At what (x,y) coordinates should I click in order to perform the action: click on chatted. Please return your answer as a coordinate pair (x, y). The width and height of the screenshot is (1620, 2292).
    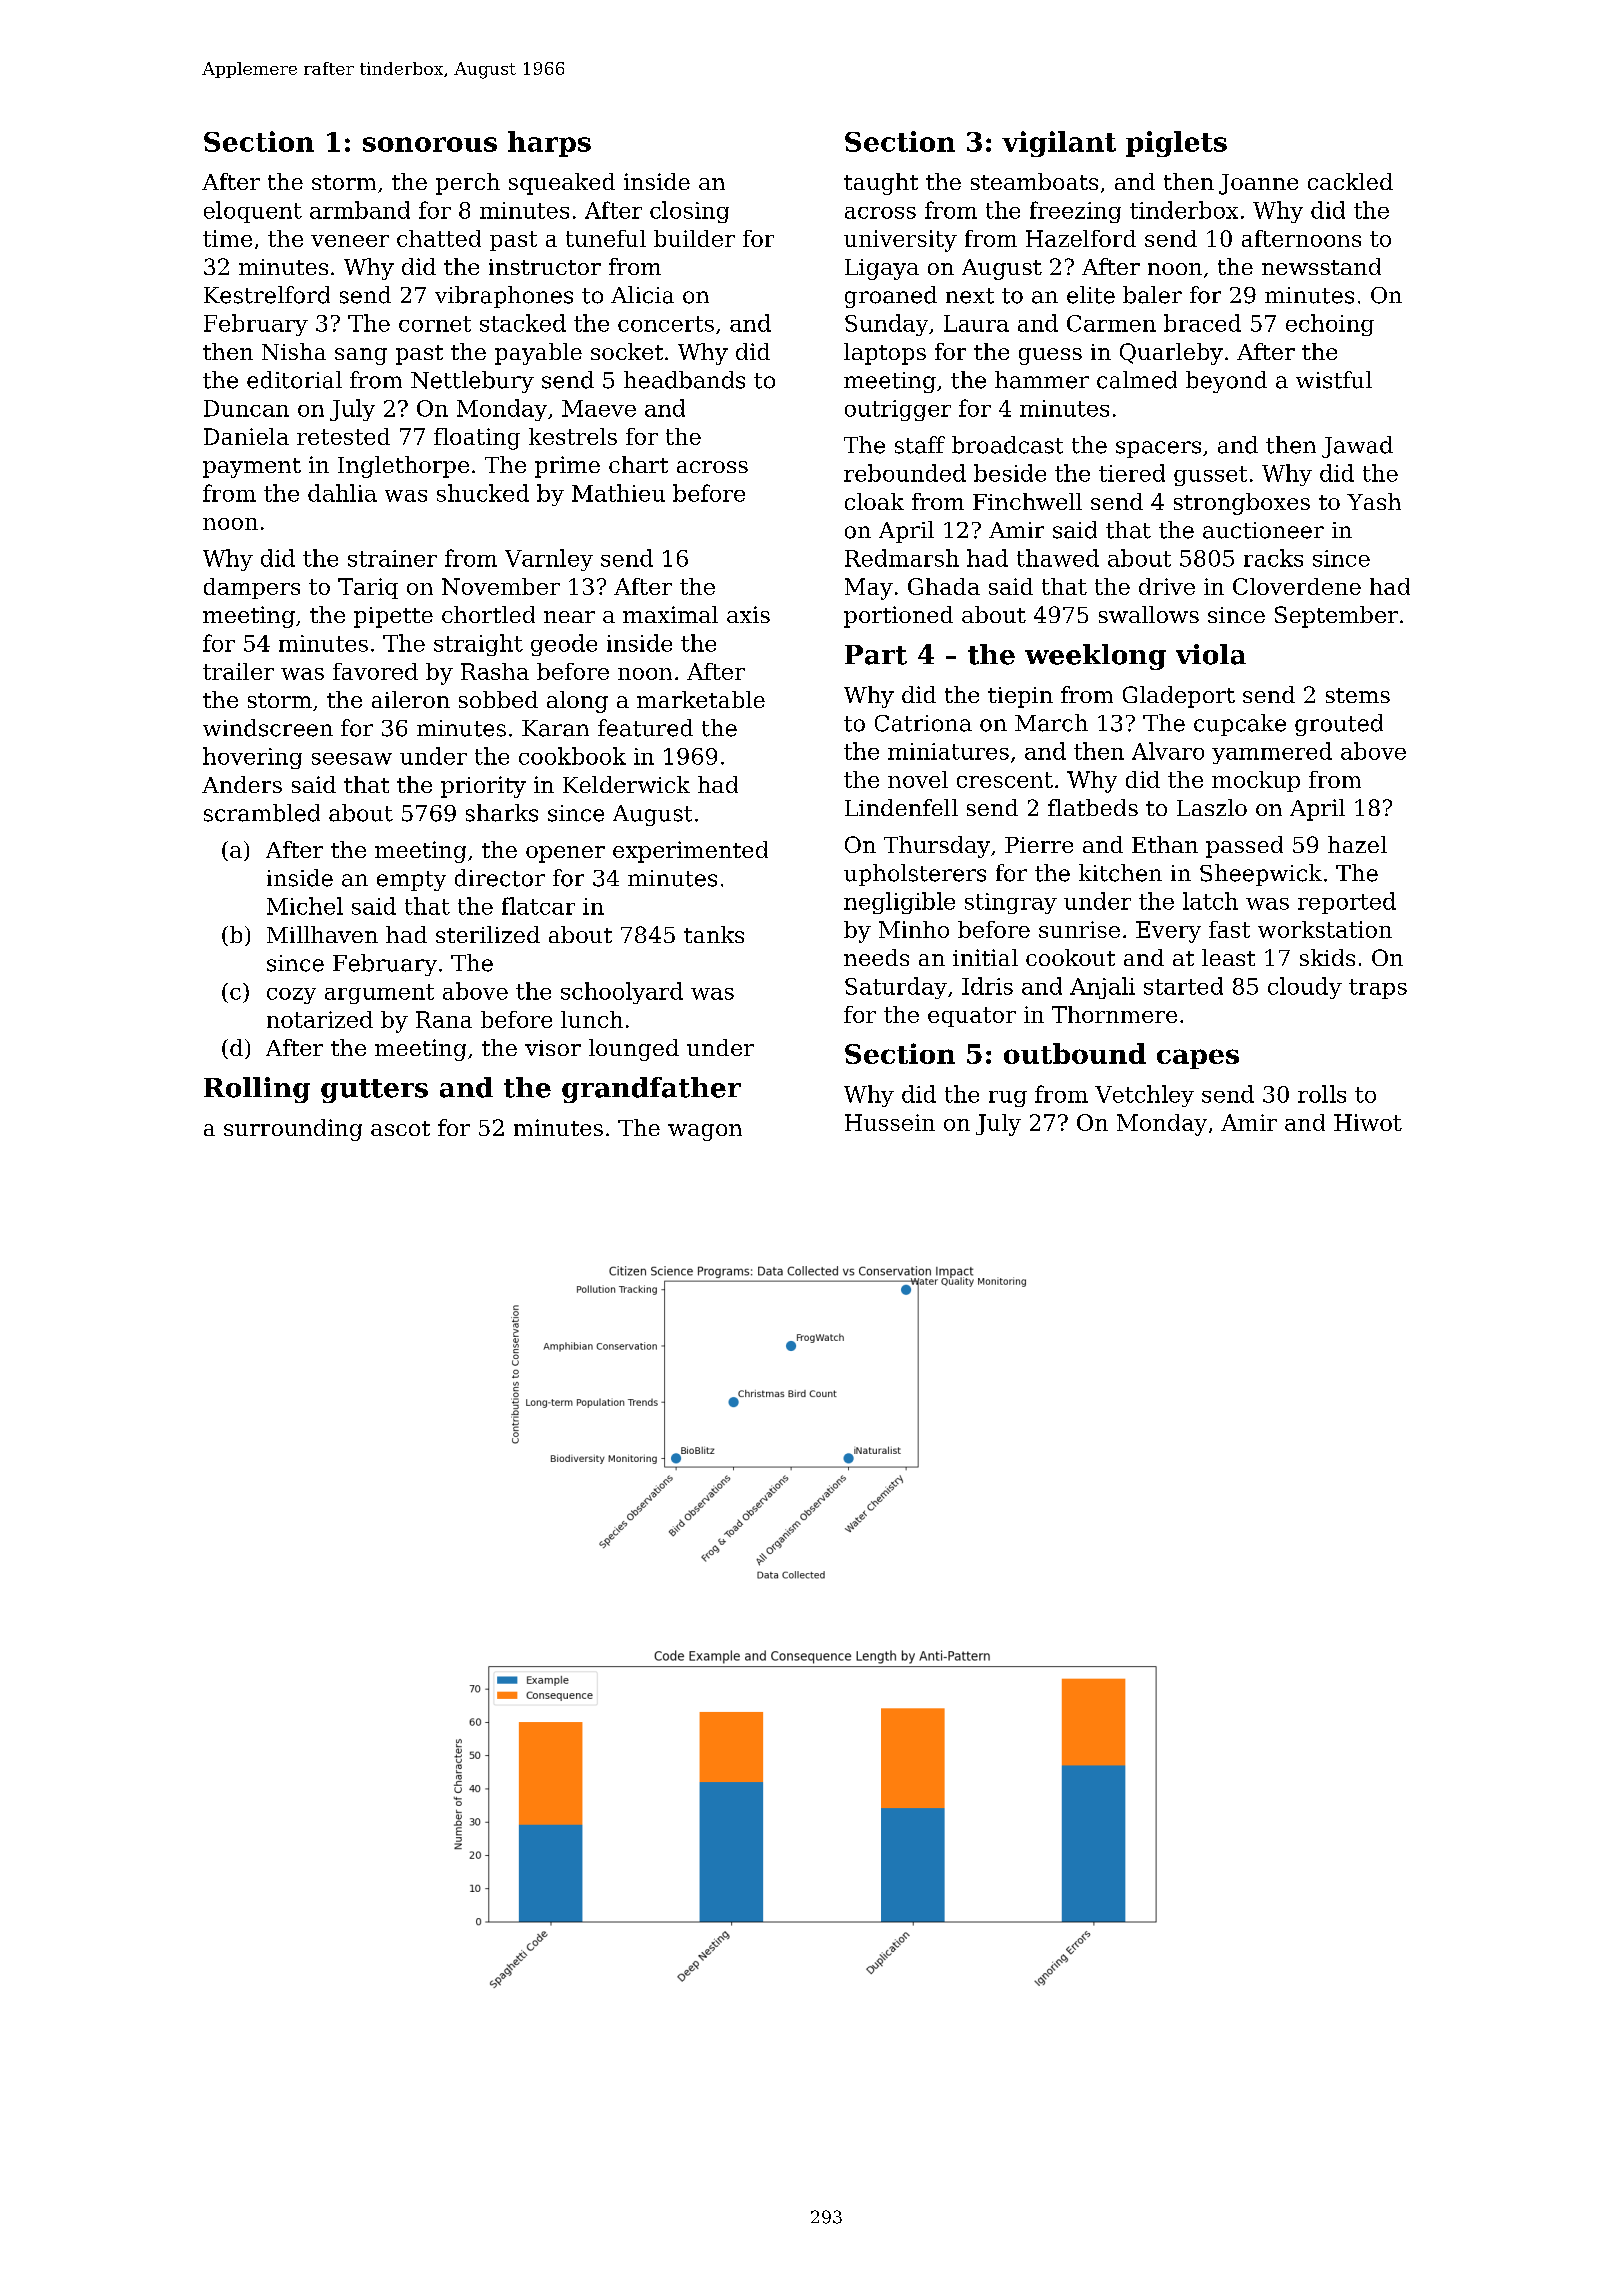
    Looking at the image, I should click on (439, 238).
